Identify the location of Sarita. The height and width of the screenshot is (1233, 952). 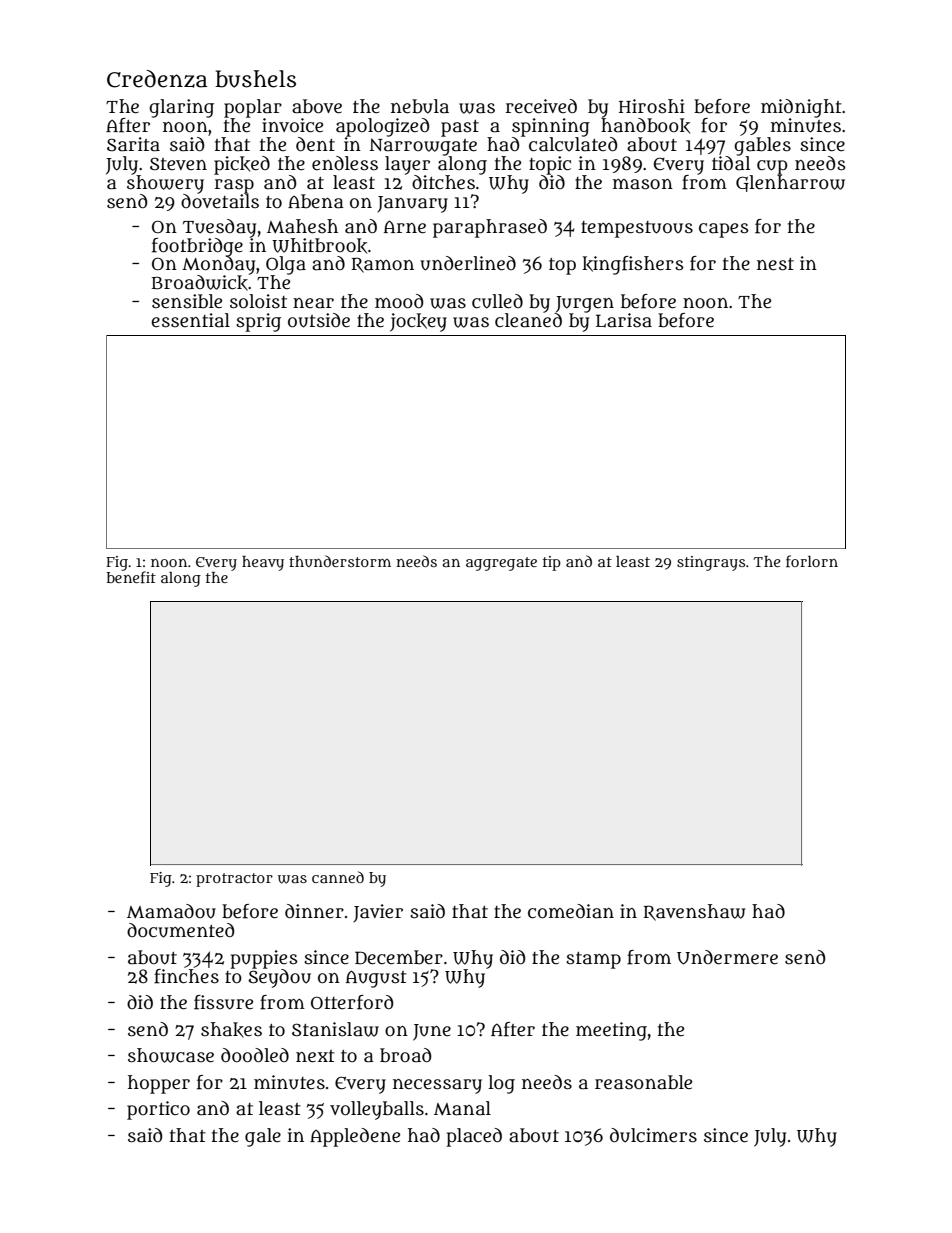
(133, 144).
